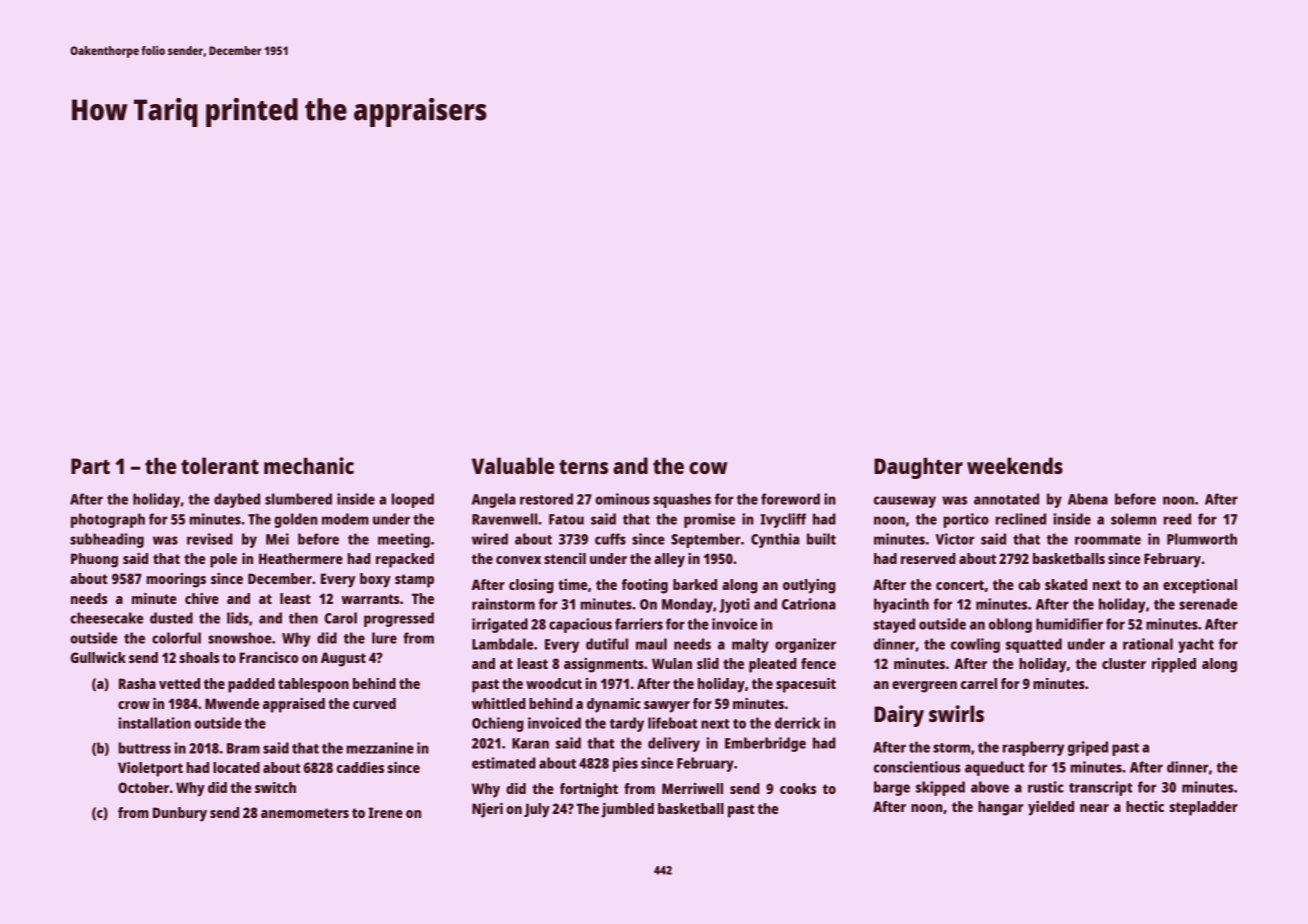 The width and height of the screenshot is (1308, 924). Describe the element at coordinates (674, 744) in the screenshot. I see `delivery` at that location.
